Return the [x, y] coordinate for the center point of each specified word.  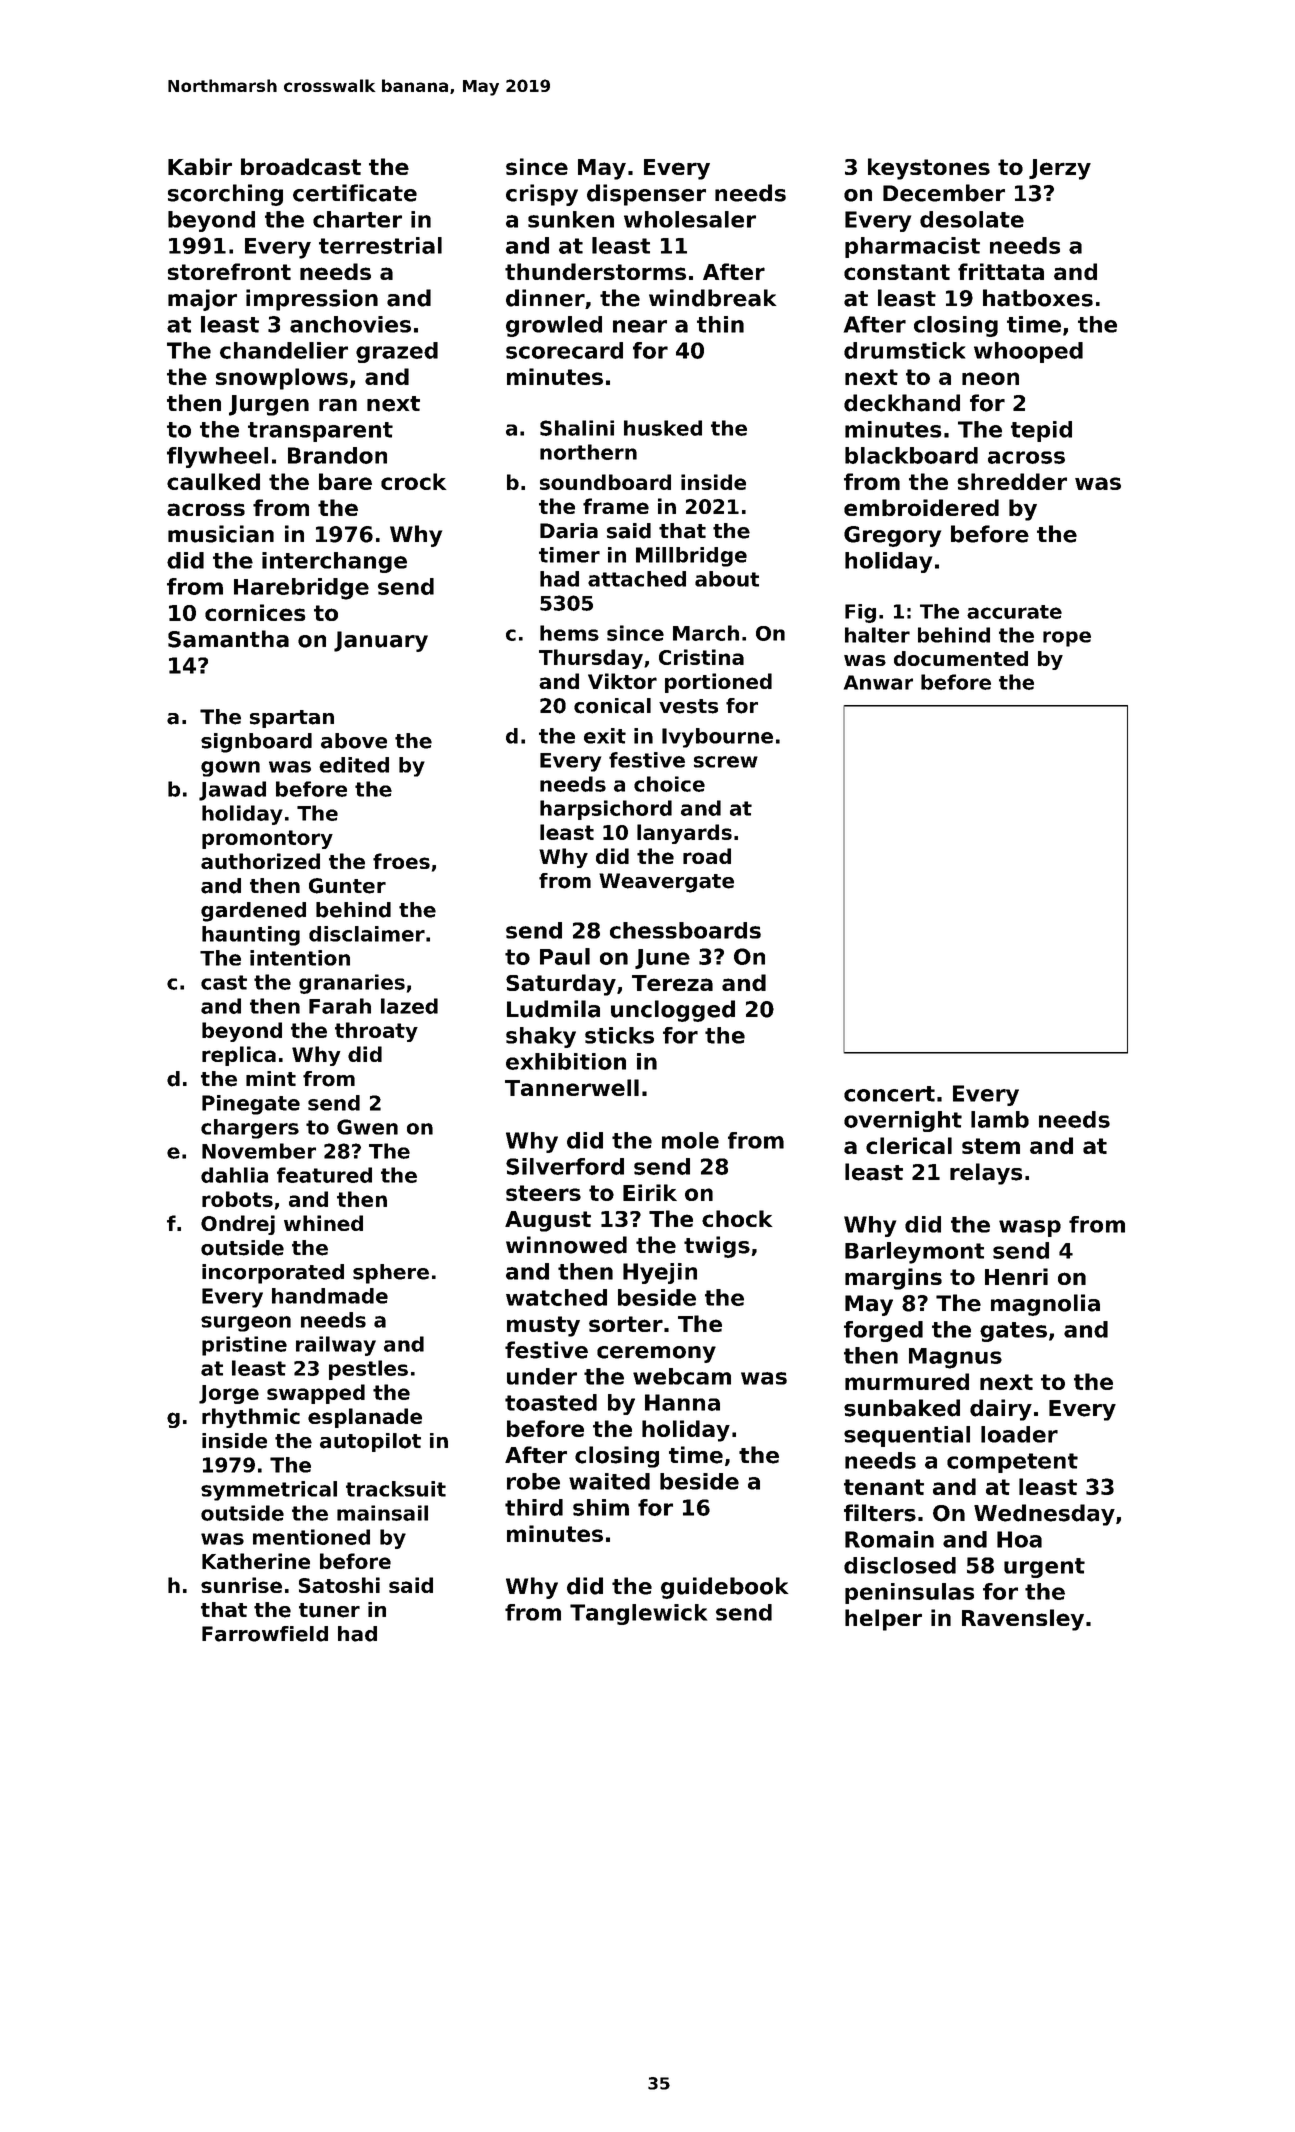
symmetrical [269, 1491]
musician [221, 534]
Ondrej [238, 1225]
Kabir [200, 166]
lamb [1000, 1119]
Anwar [878, 682]
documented [961, 658]
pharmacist [912, 247]
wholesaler [690, 219]
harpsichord [606, 810]
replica [239, 1056]
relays [986, 1174]
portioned [718, 683]
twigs [717, 1247]
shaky [541, 1037]
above [354, 741]
